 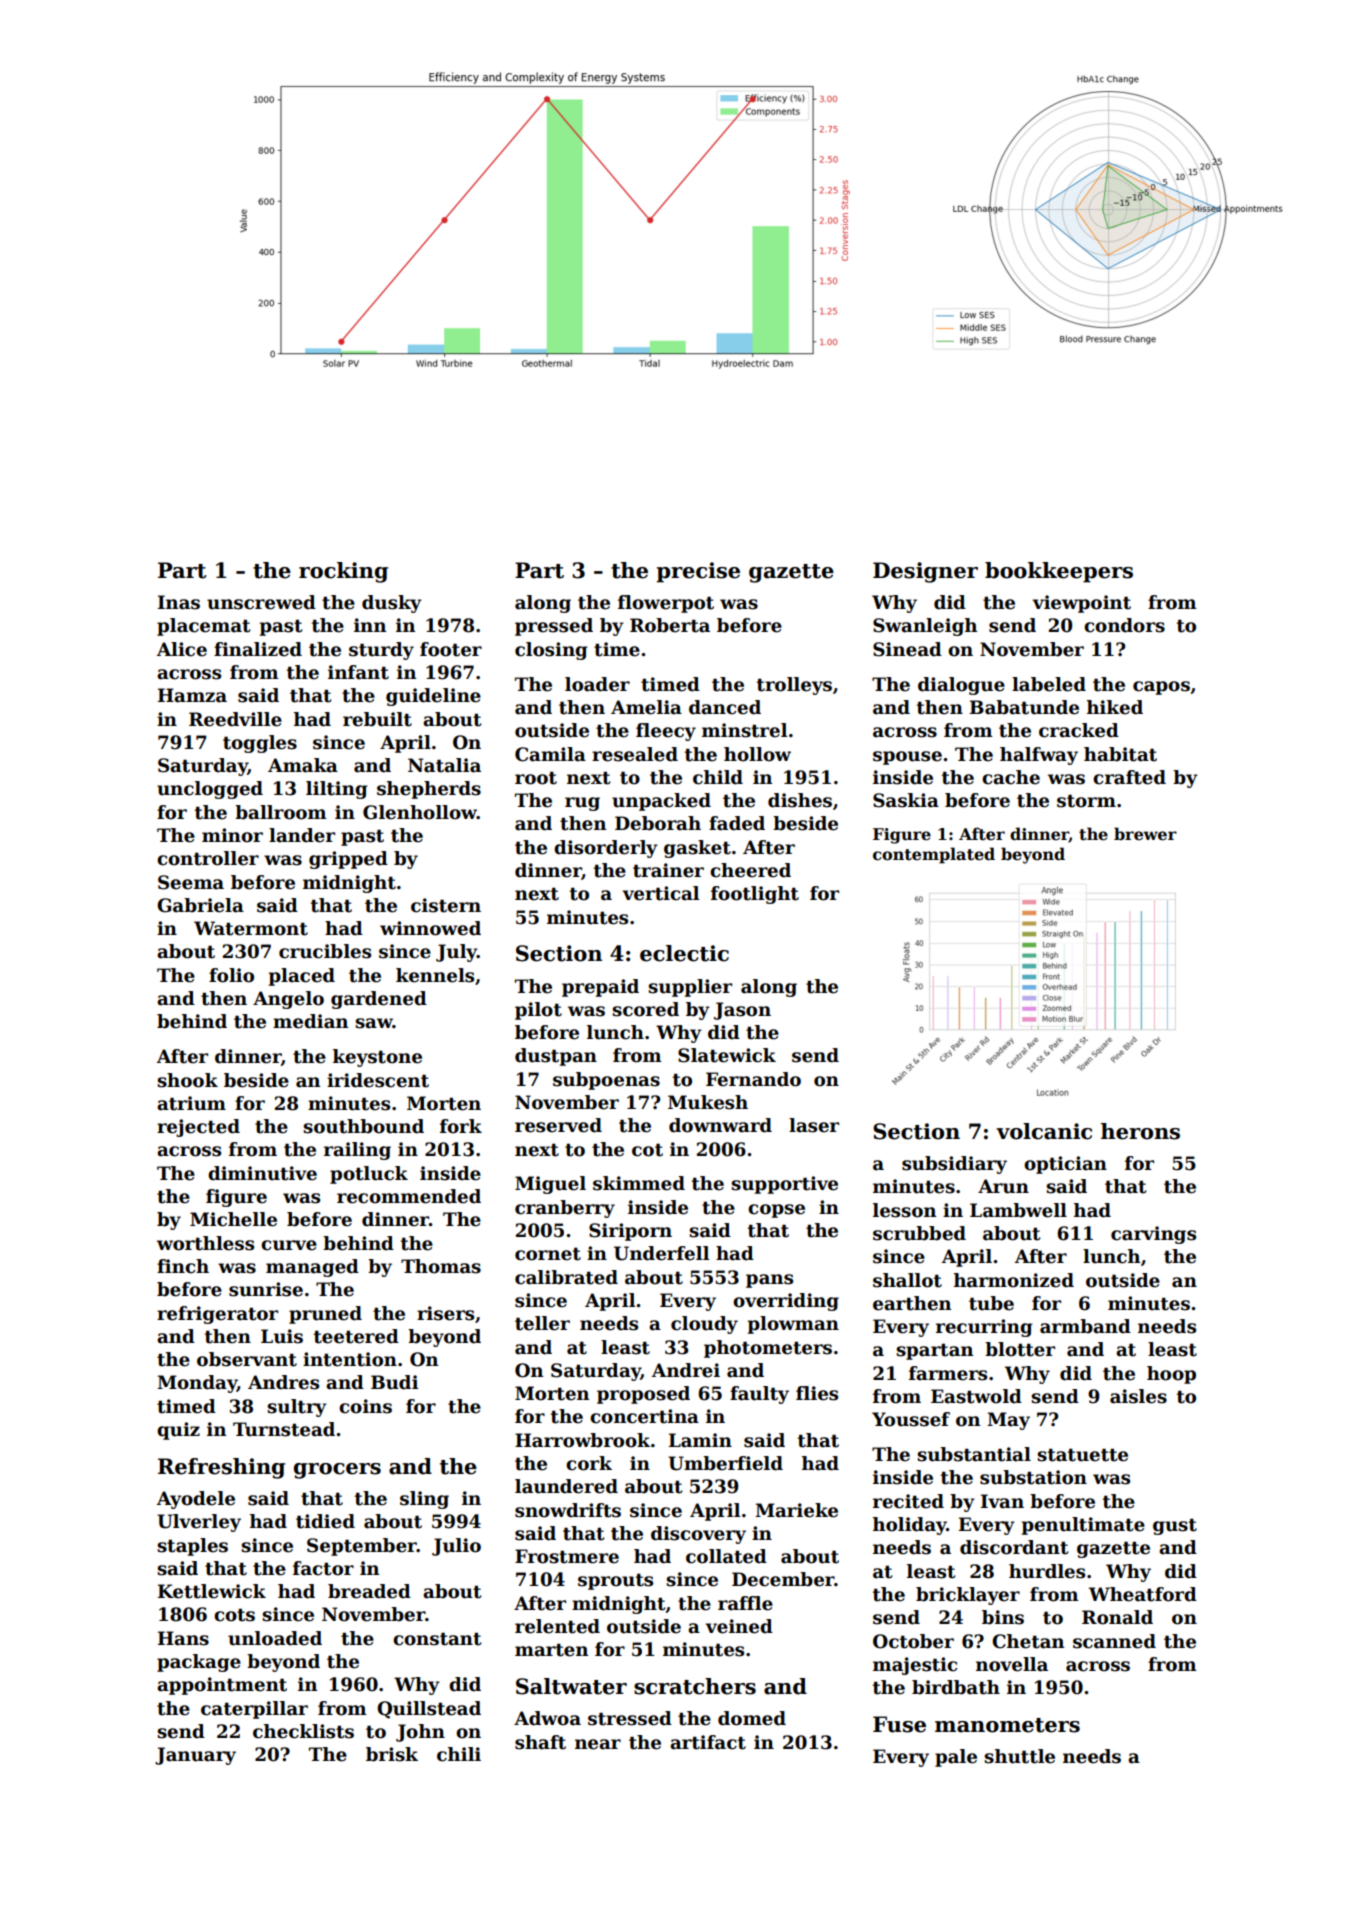 I want to click on rejected, so click(x=198, y=1128).
